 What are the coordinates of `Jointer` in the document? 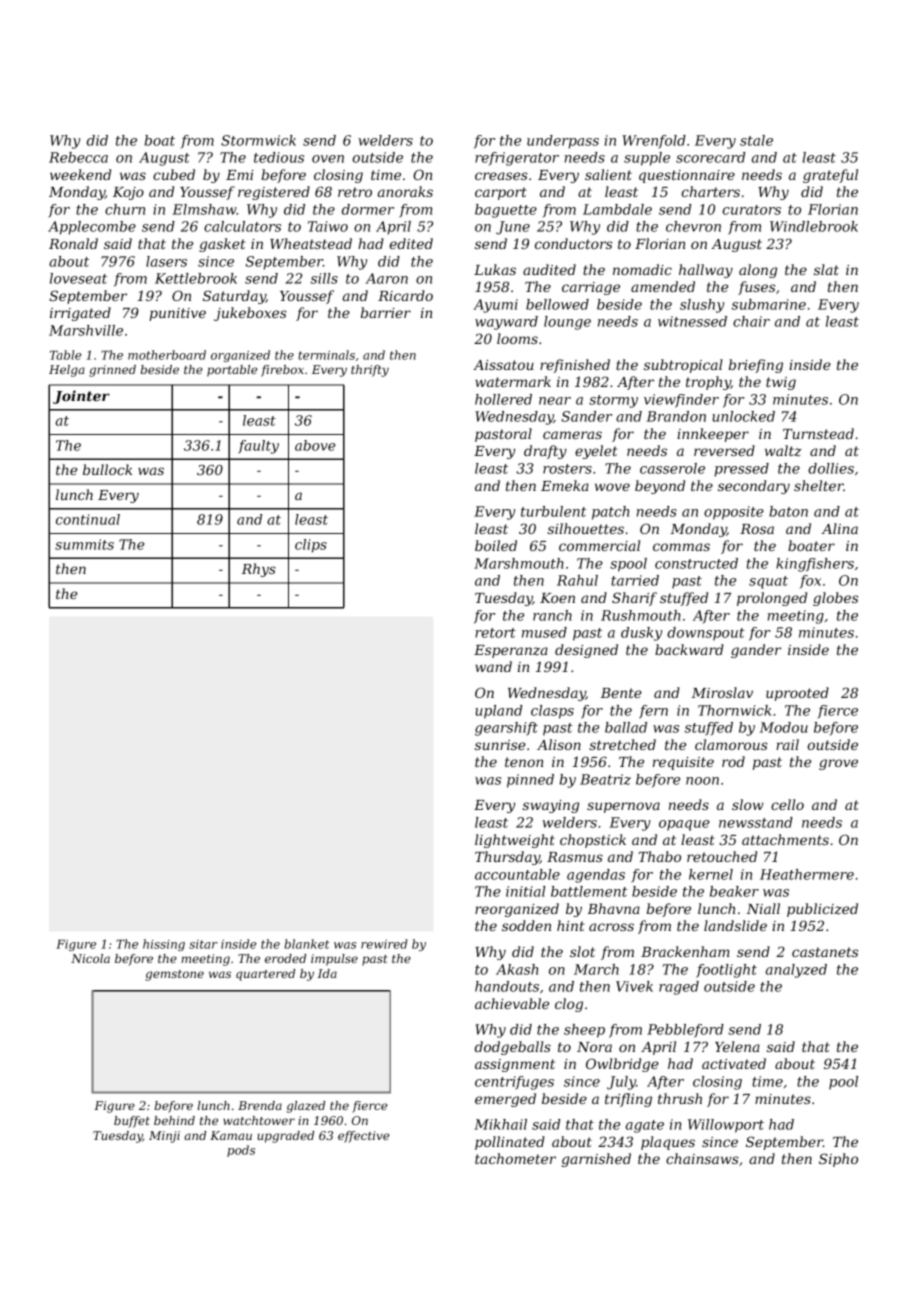 It's located at (81, 397).
